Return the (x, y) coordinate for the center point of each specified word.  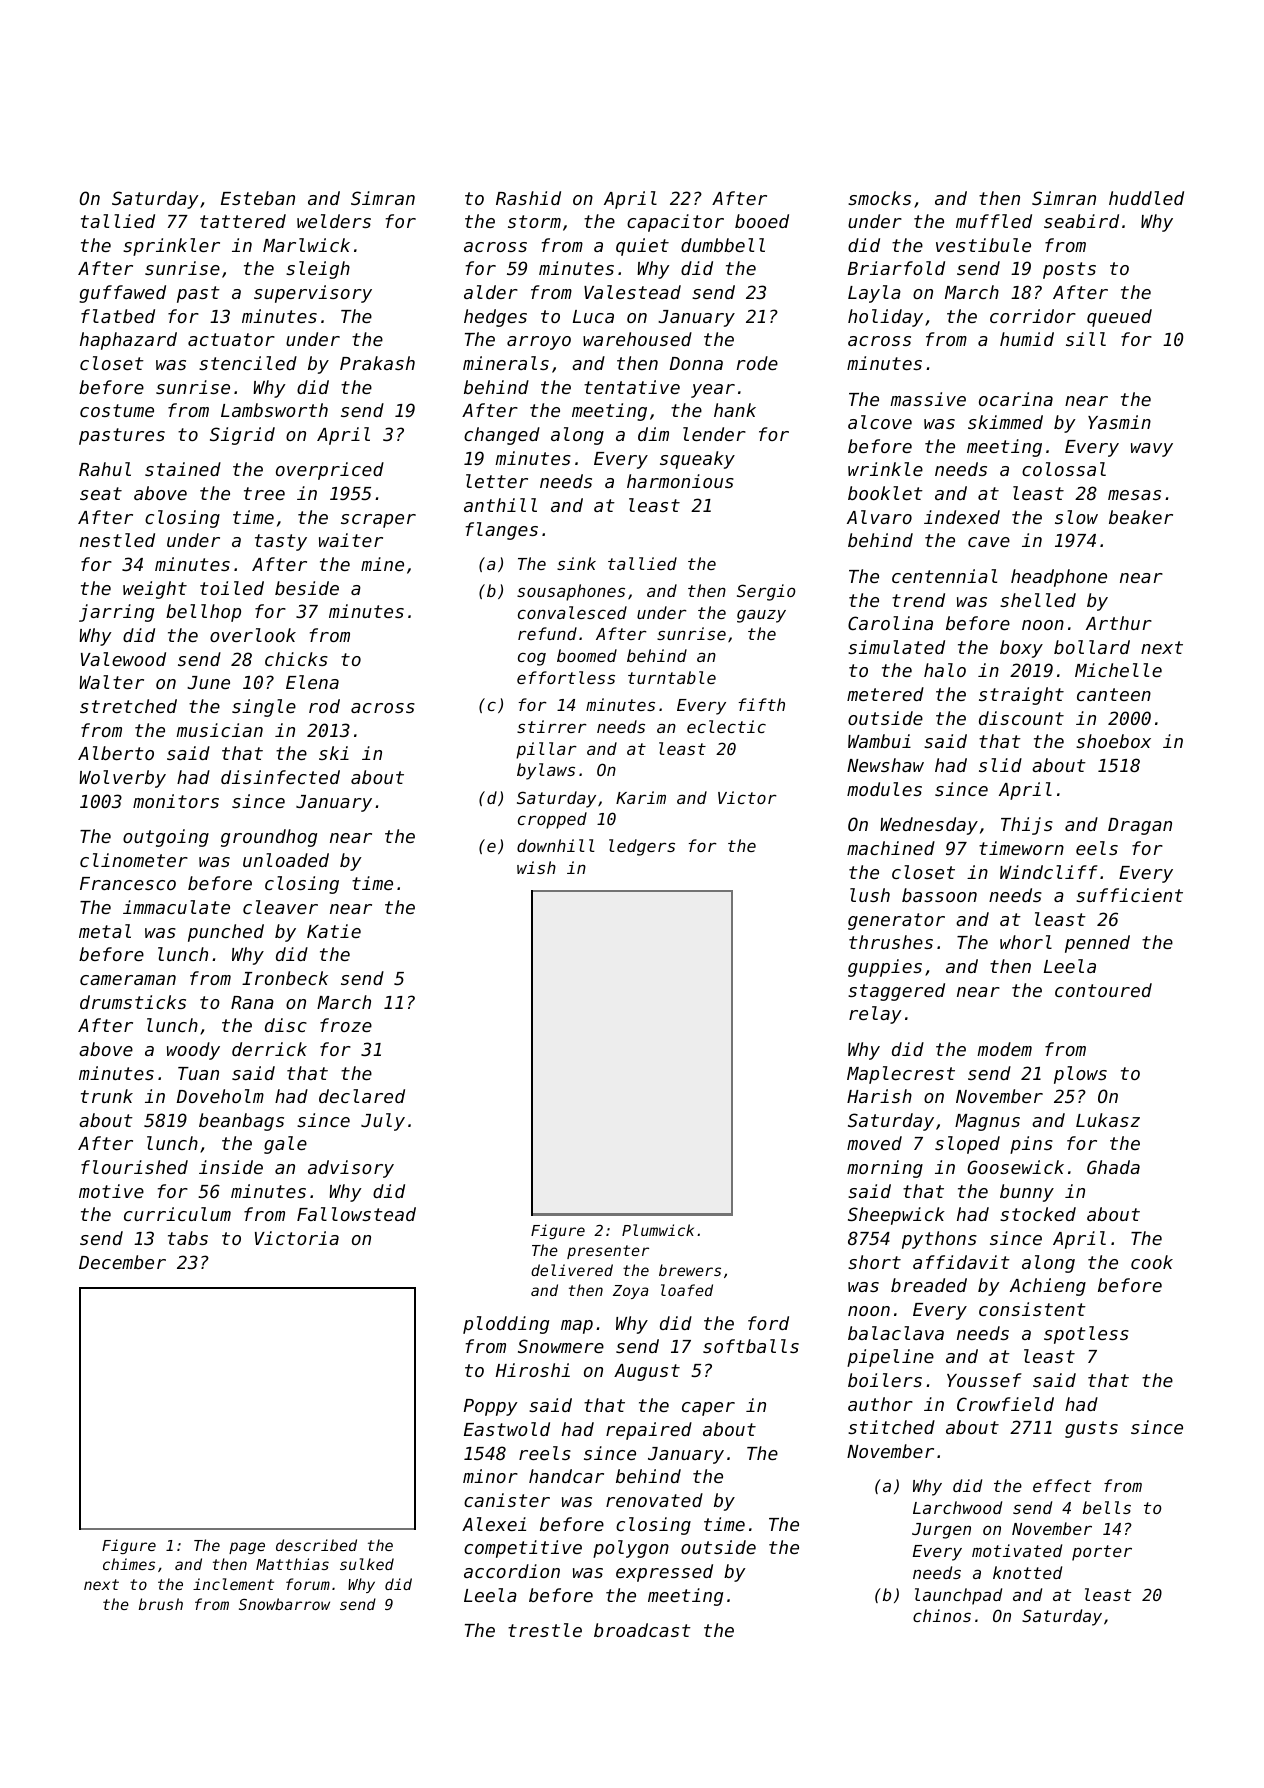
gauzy (761, 616)
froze (346, 1025)
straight (1021, 696)
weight (155, 590)
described (316, 1545)
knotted (1027, 1572)
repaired (649, 1431)
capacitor (675, 223)
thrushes (891, 942)
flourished (134, 1167)
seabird (1081, 221)
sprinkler (171, 247)
